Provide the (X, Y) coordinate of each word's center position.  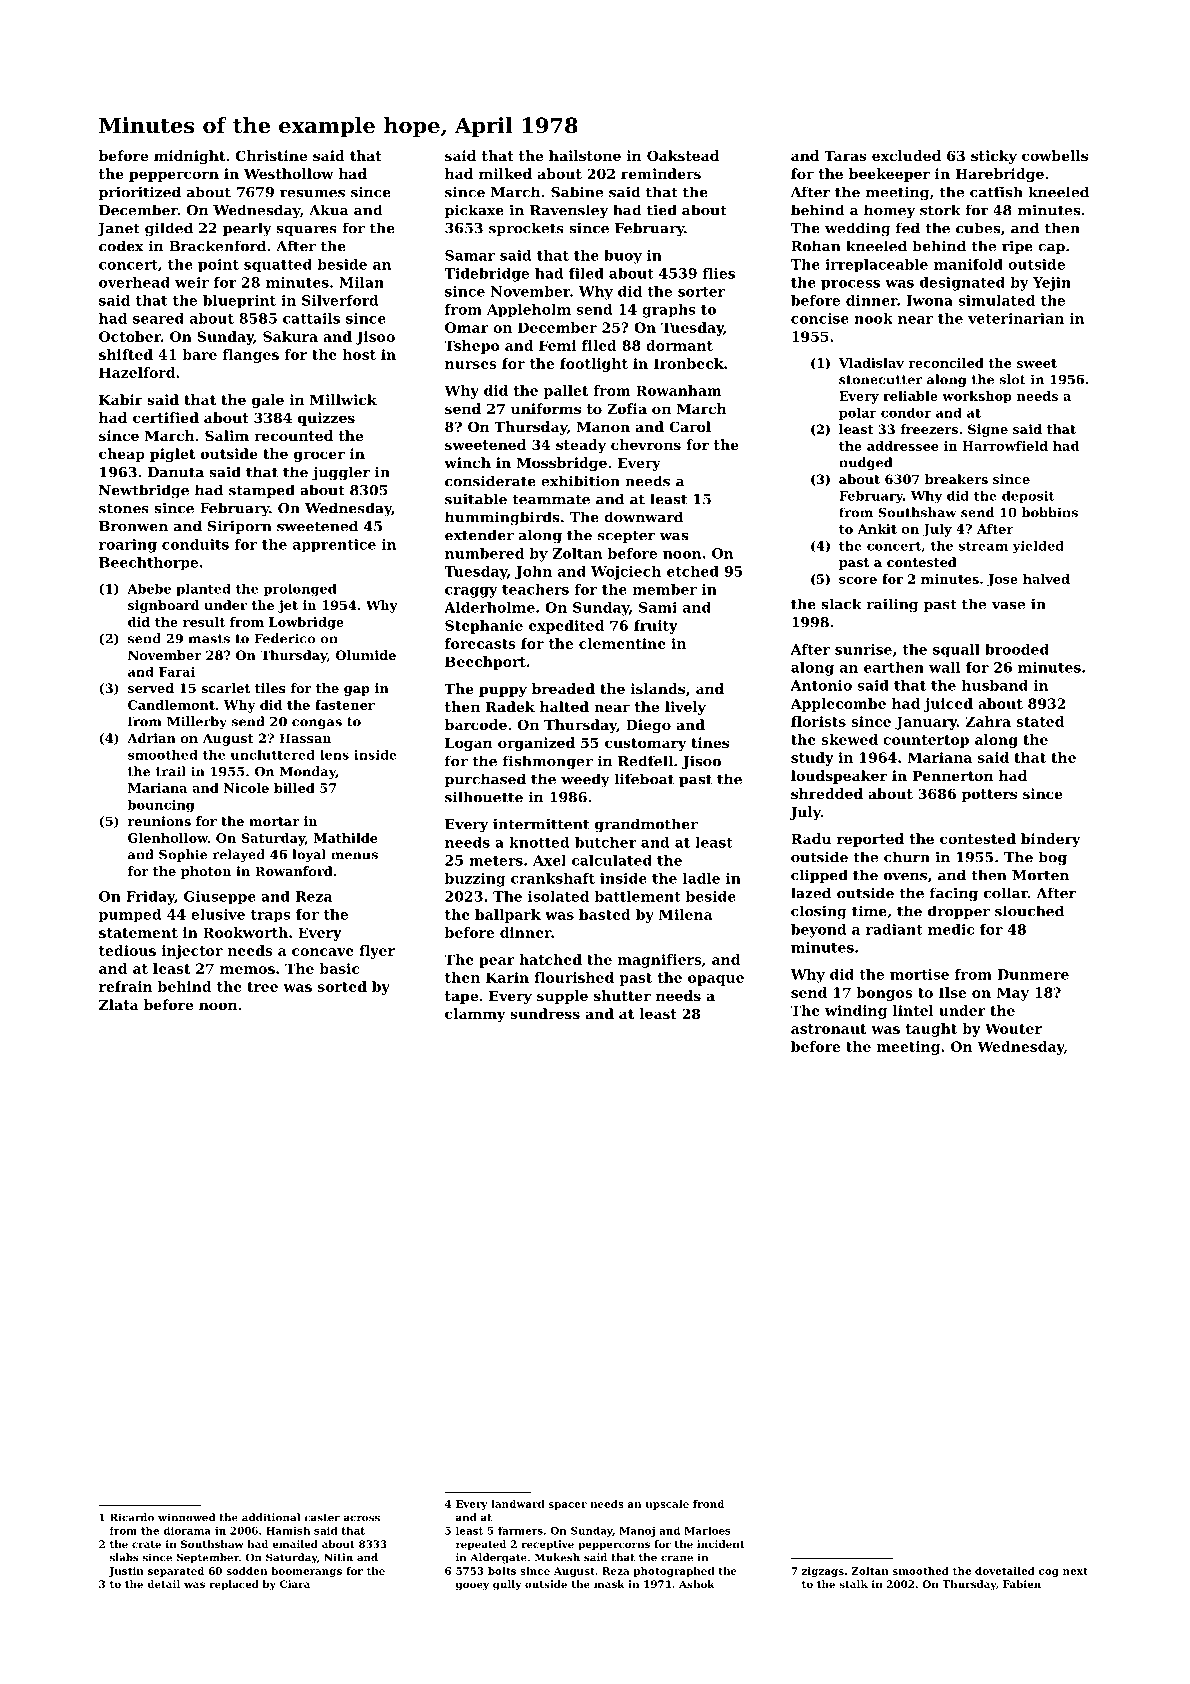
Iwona (930, 300)
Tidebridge (487, 275)
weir (192, 282)
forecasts (480, 643)
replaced (234, 1585)
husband (995, 685)
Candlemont (171, 705)
